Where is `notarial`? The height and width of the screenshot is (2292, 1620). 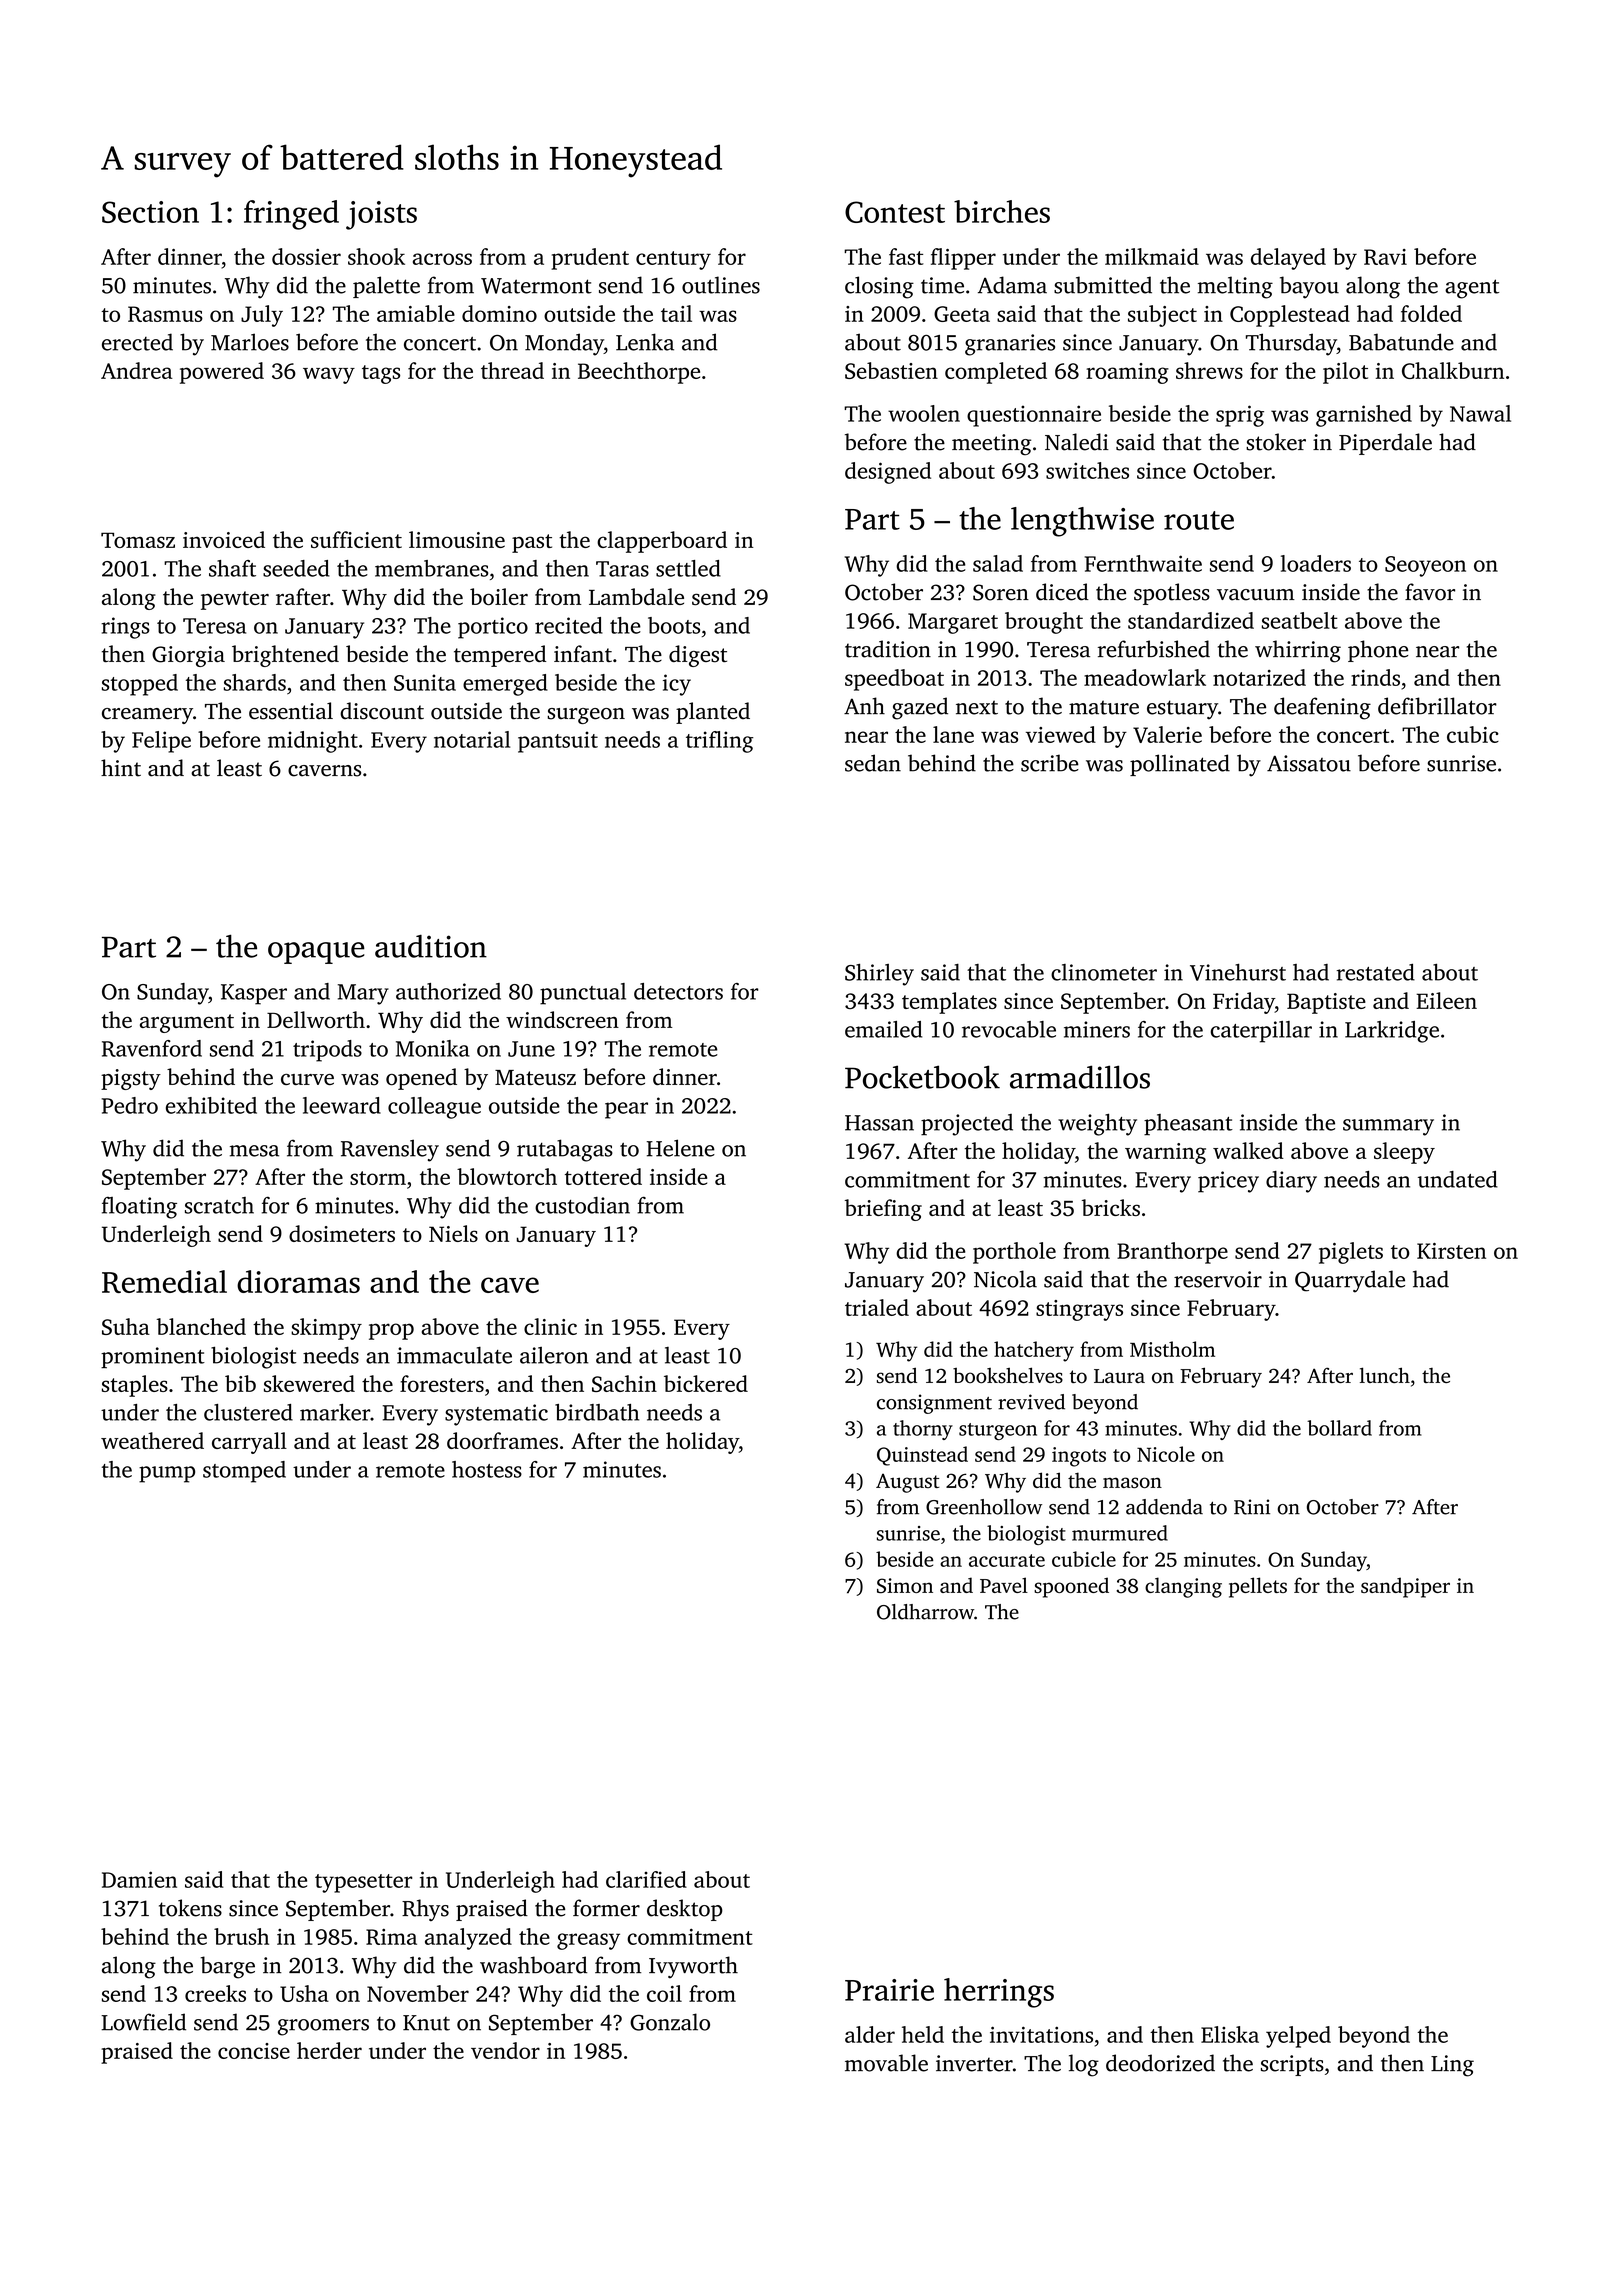
notarial is located at coordinates (472, 739).
